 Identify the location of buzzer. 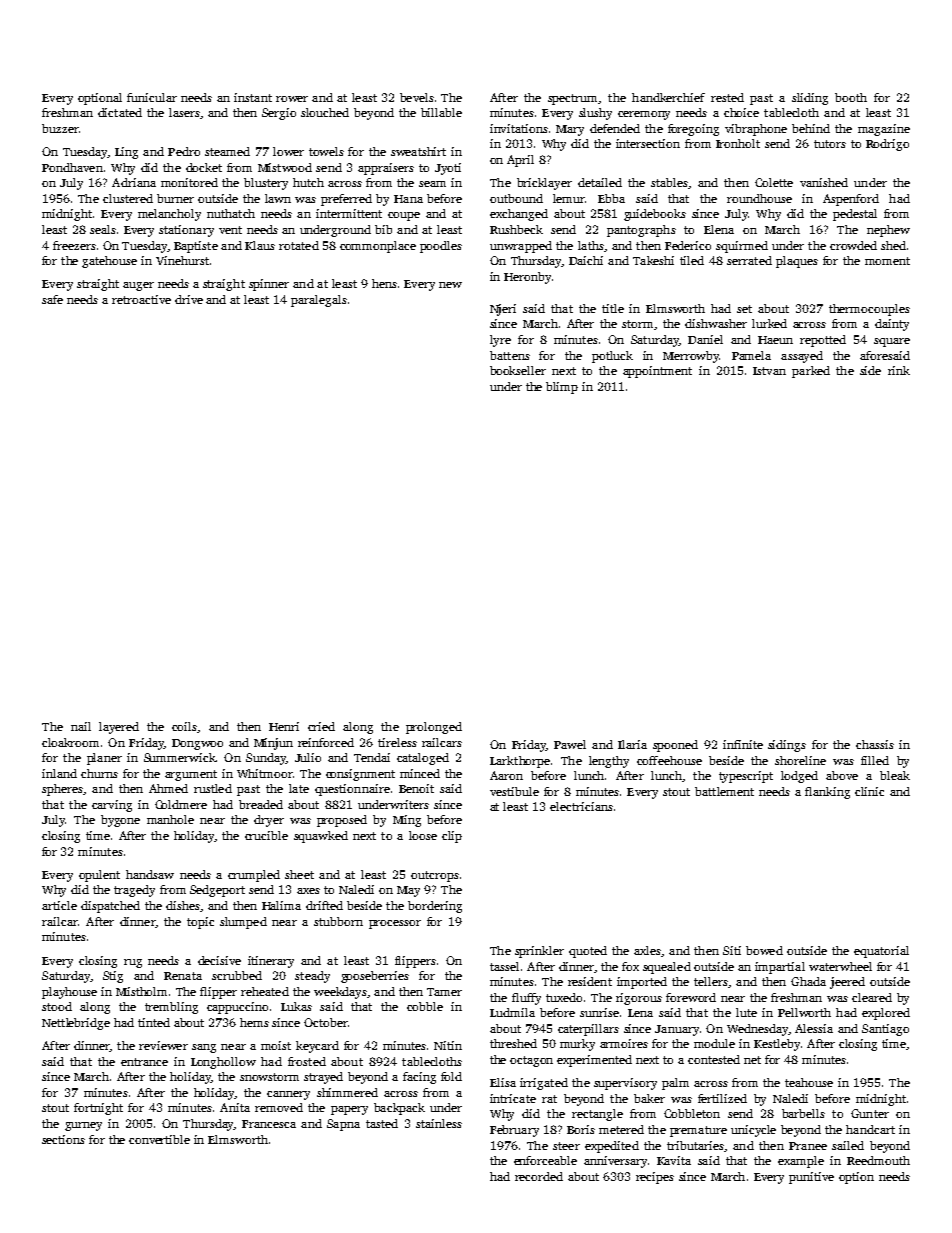
(60, 128).
